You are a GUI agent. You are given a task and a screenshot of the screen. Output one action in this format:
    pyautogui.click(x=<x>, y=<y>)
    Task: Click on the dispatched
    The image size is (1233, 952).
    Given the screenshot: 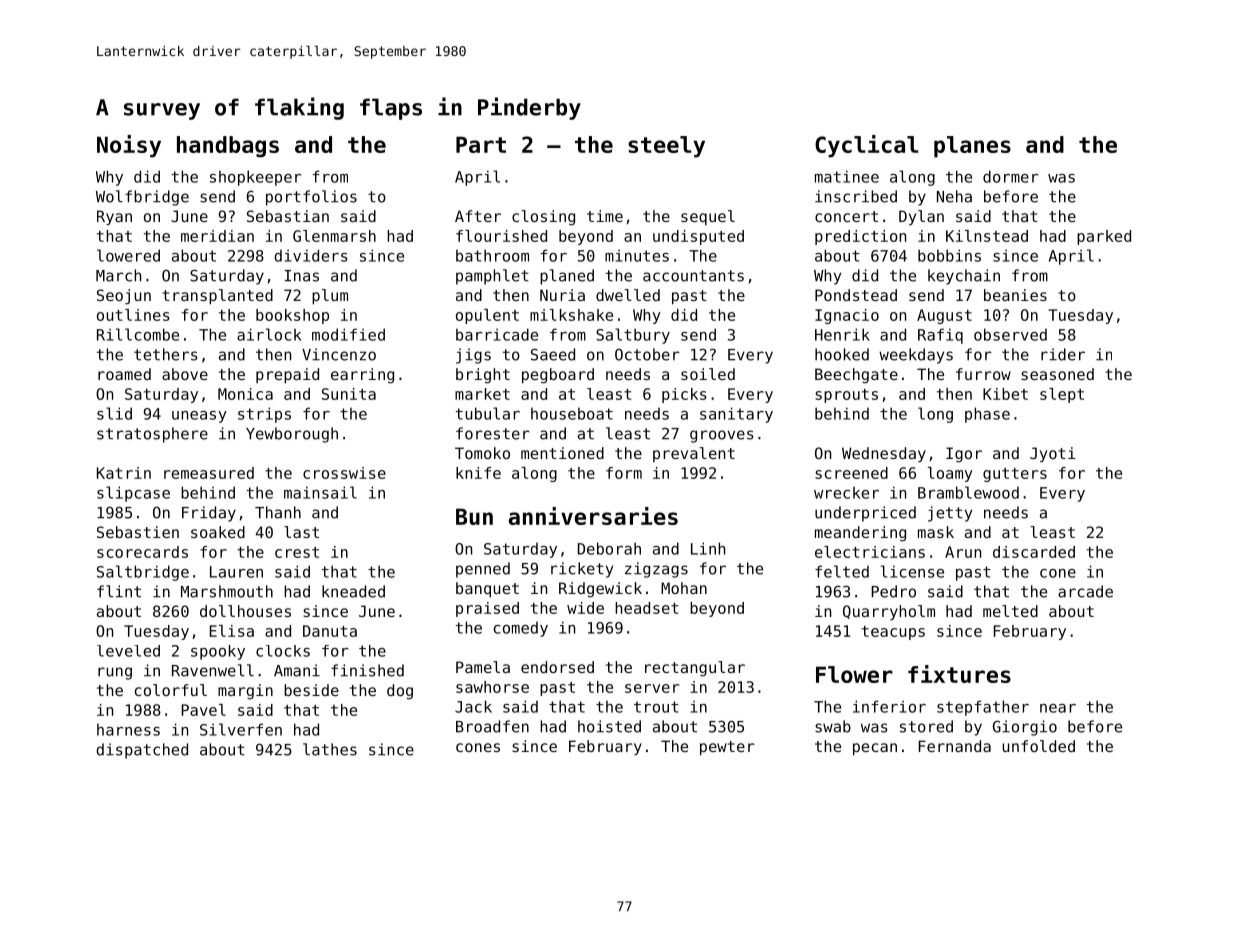 What is the action you would take?
    pyautogui.click(x=142, y=751)
